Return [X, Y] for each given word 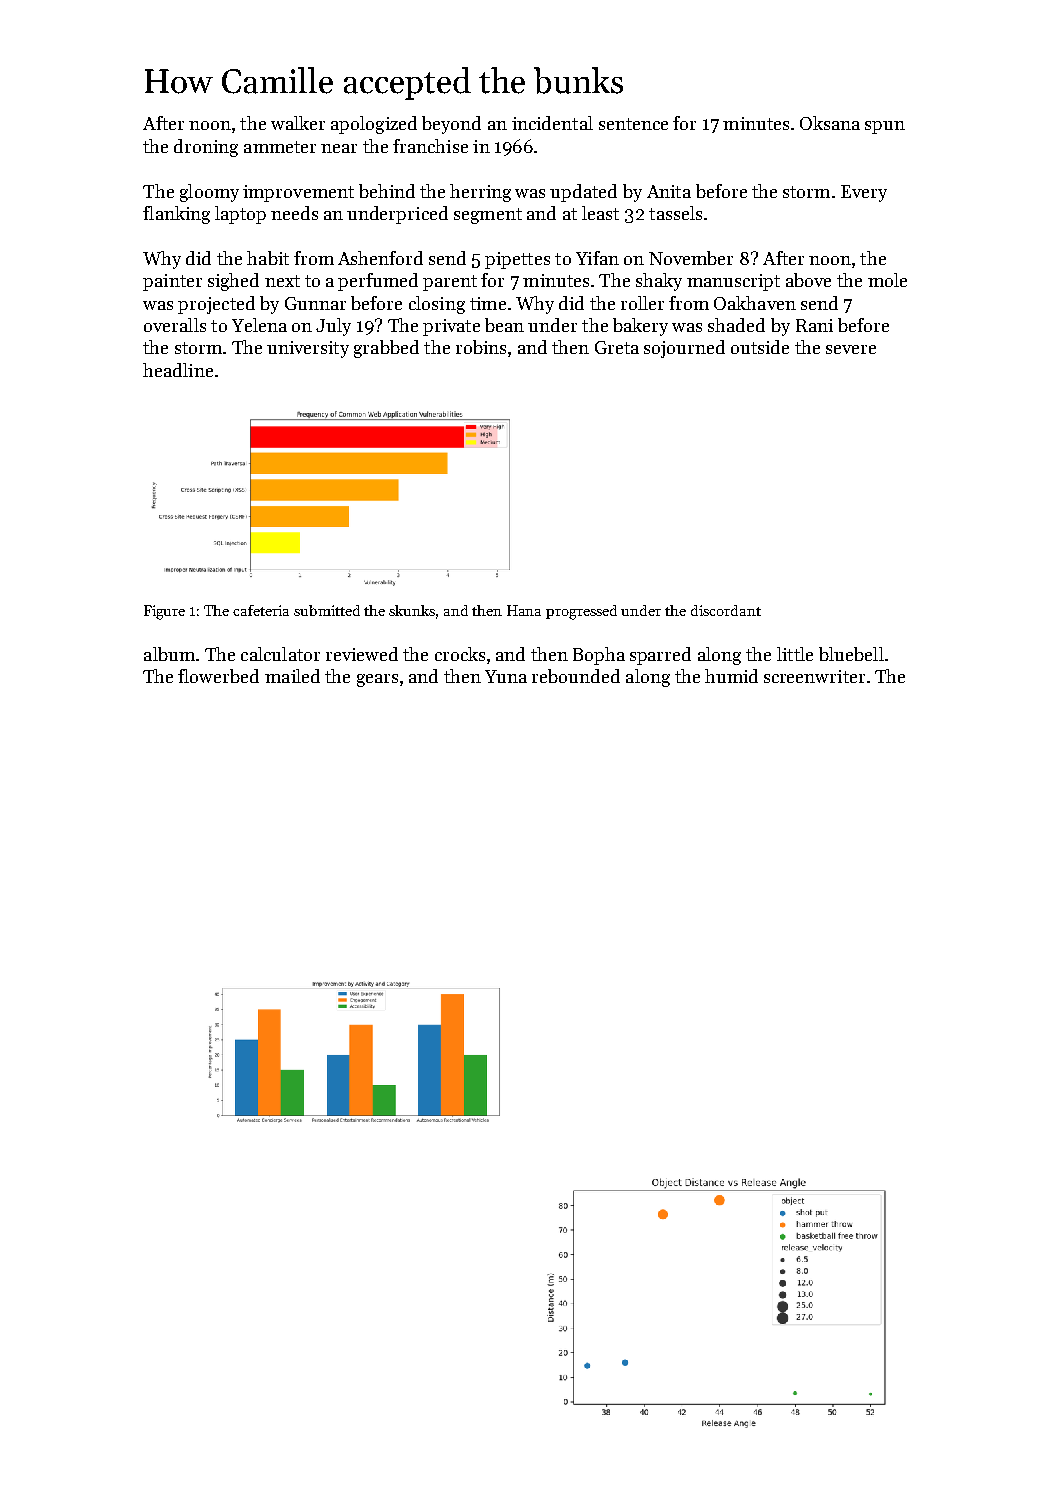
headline [178, 370]
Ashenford [380, 258]
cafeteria [261, 610]
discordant [726, 610]
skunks [413, 612]
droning [206, 148]
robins [481, 347]
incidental [552, 123]
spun [885, 127]
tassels [675, 213]
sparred [660, 656]
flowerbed [218, 676]
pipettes [517, 260]
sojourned [684, 349]
